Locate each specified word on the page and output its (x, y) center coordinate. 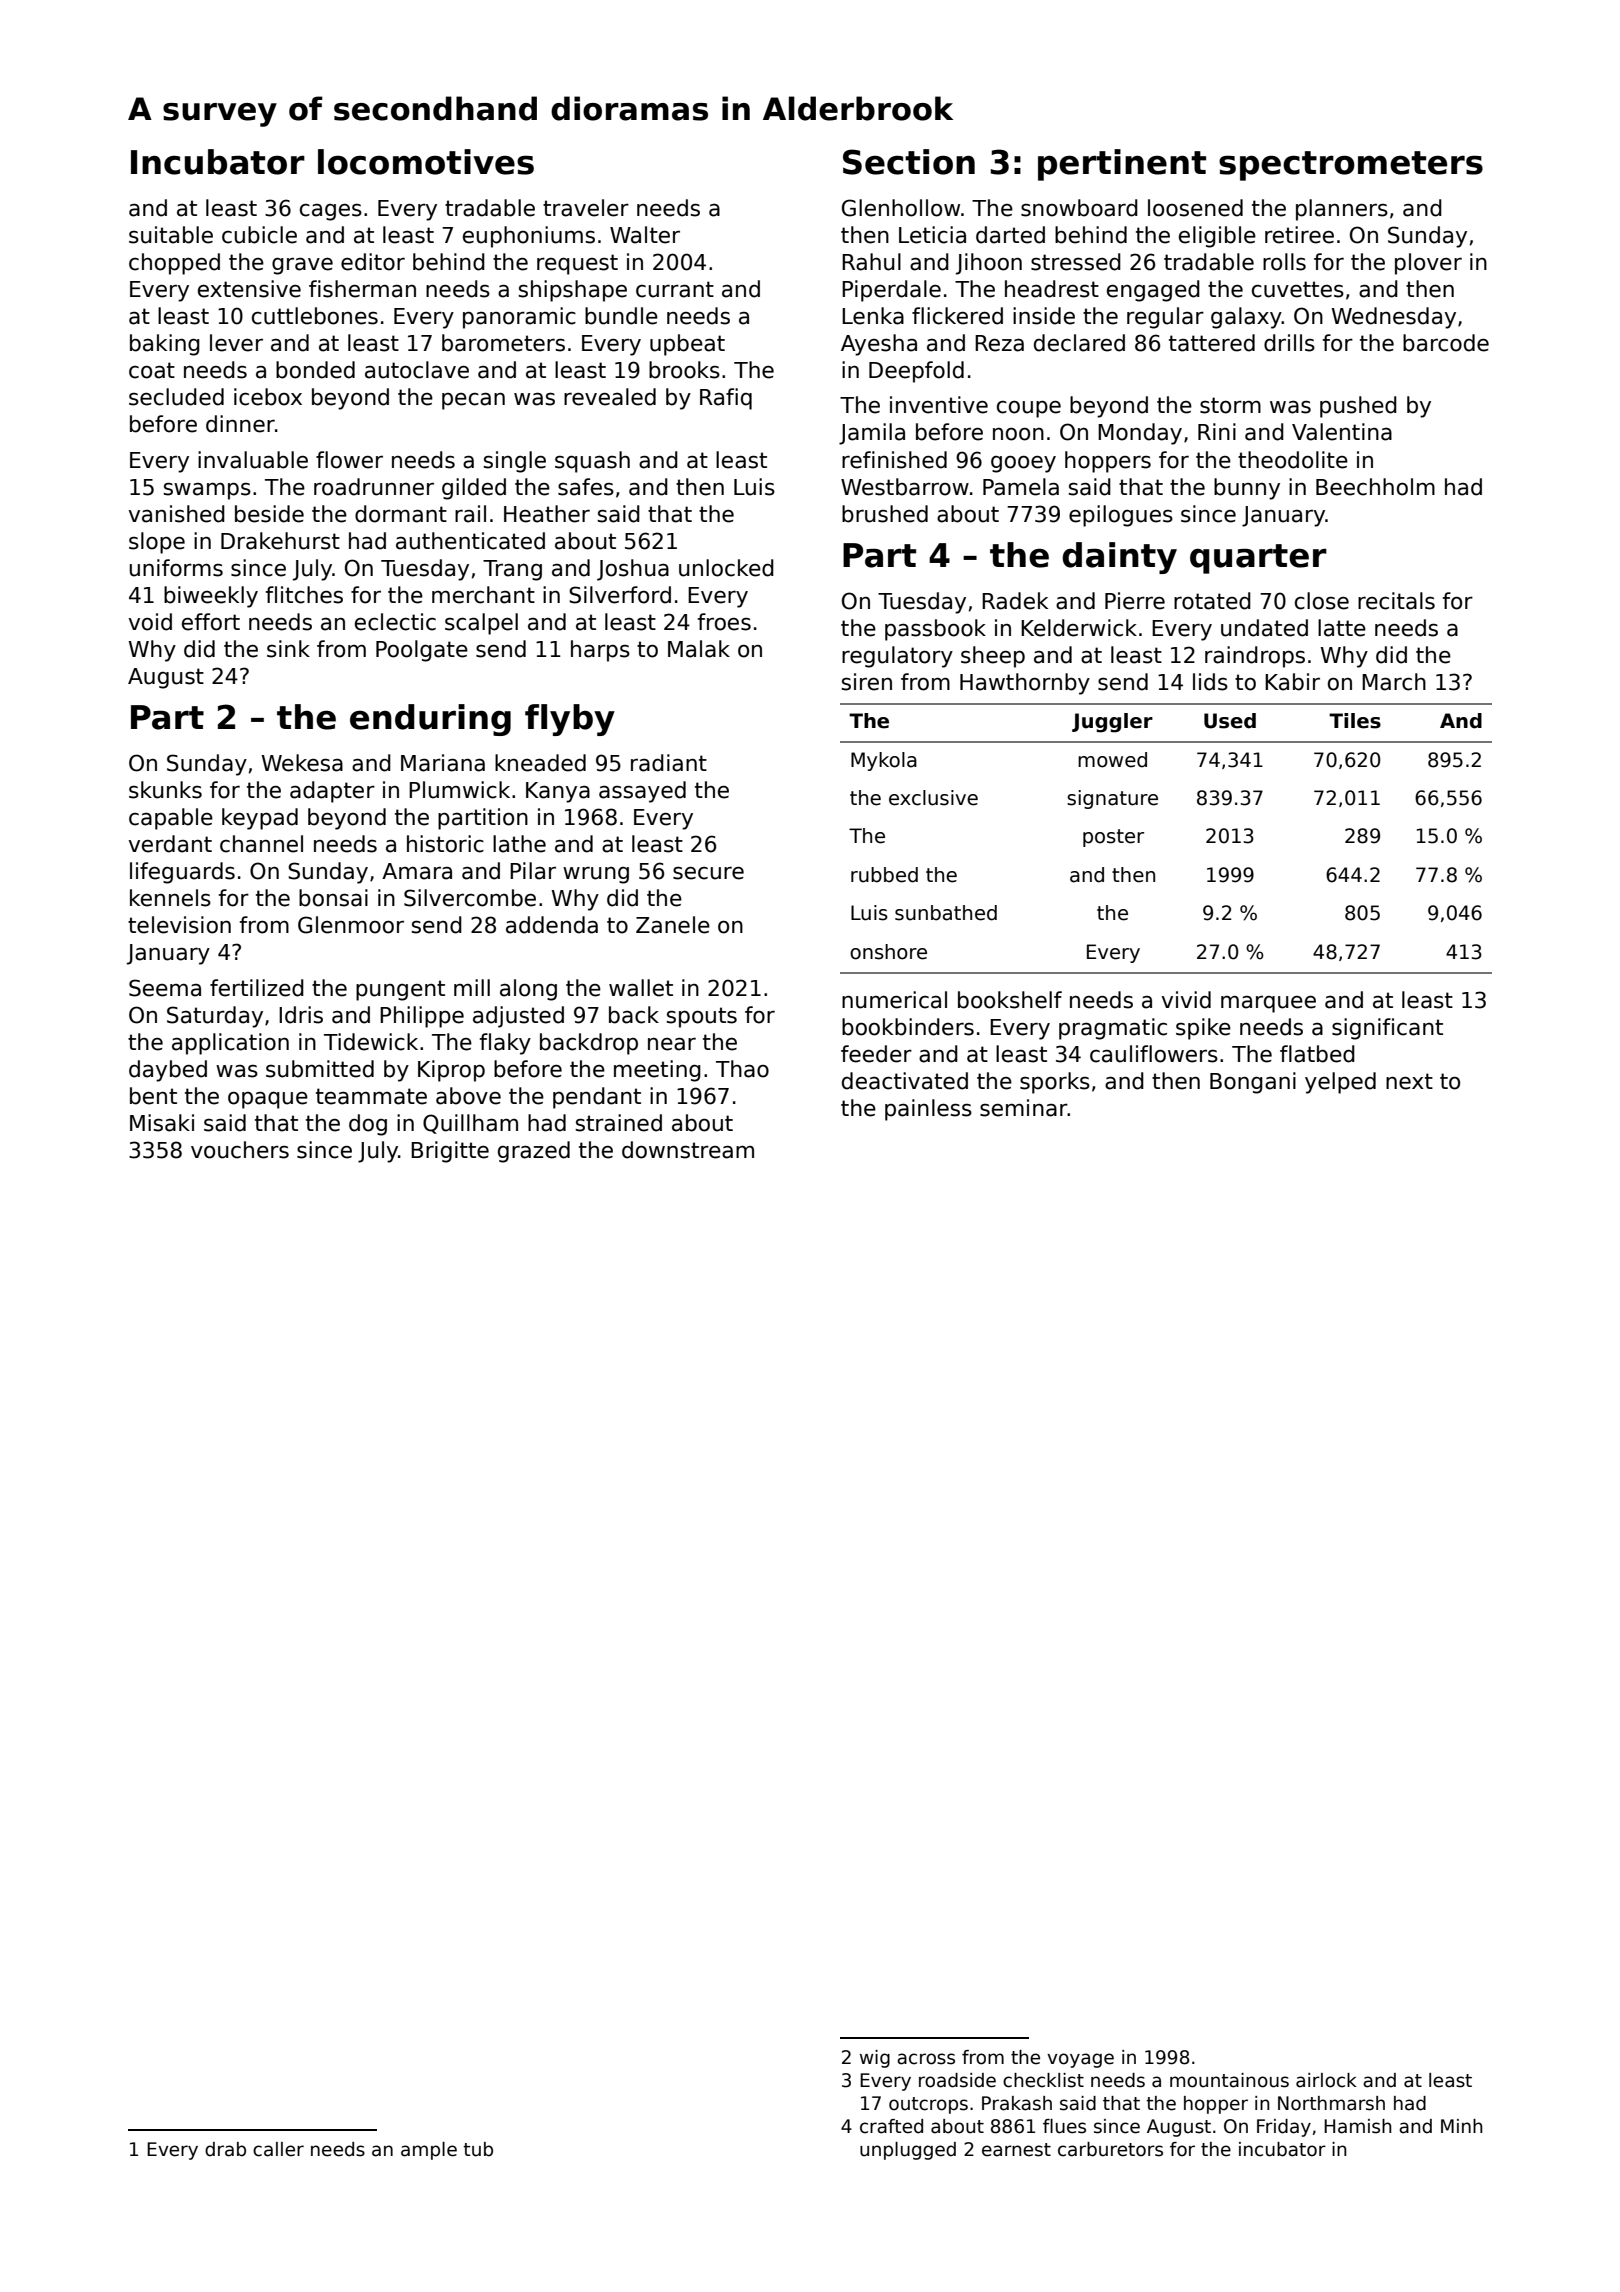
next (1409, 1081)
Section (909, 162)
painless (928, 1110)
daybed (168, 1071)
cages (331, 212)
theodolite (1293, 460)
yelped (1340, 1083)
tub (478, 2149)
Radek (1015, 601)
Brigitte (450, 1152)
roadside (957, 2080)
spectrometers (1351, 166)
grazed (534, 1152)
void (150, 622)
